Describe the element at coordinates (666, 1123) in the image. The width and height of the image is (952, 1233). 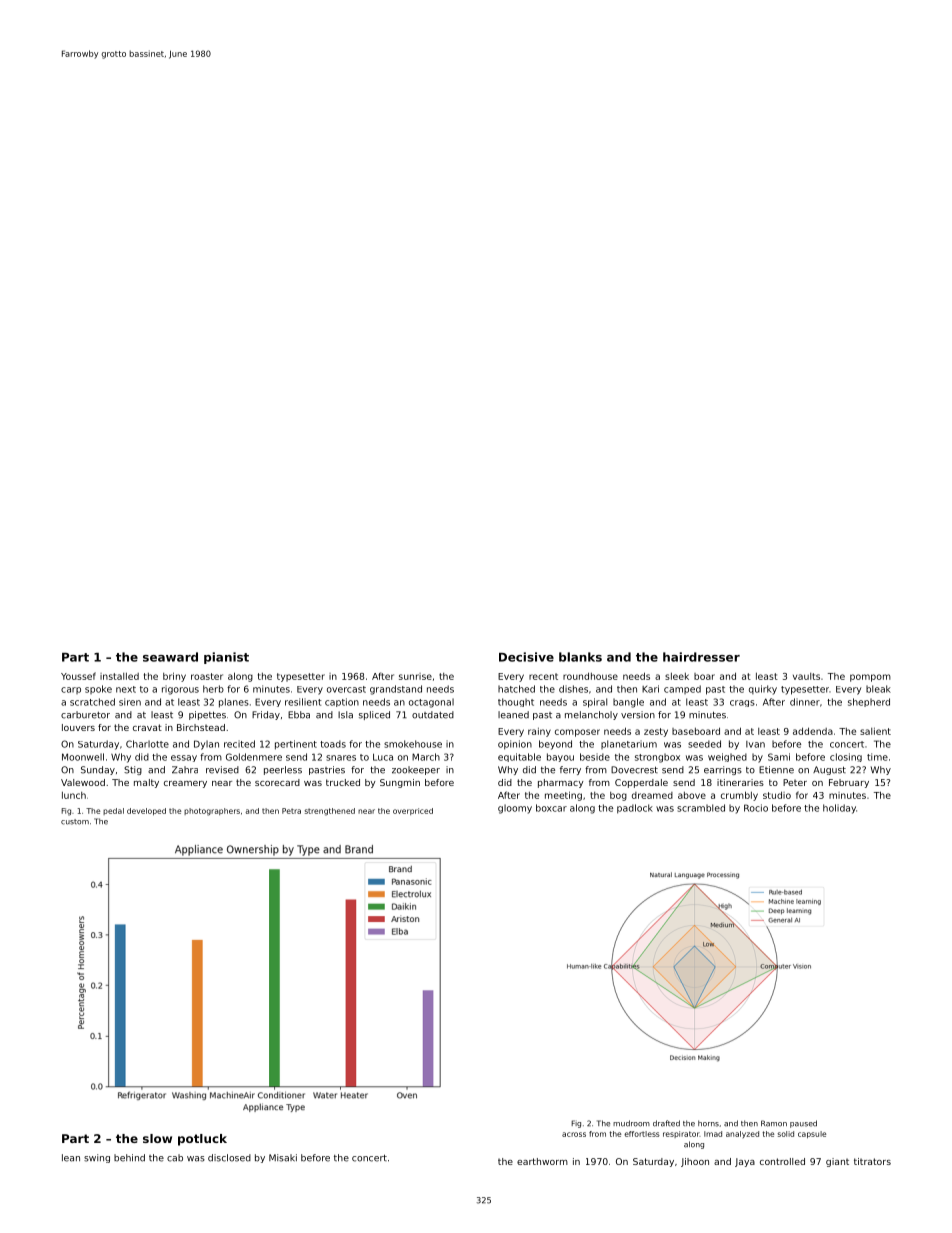
I see `drafted` at that location.
